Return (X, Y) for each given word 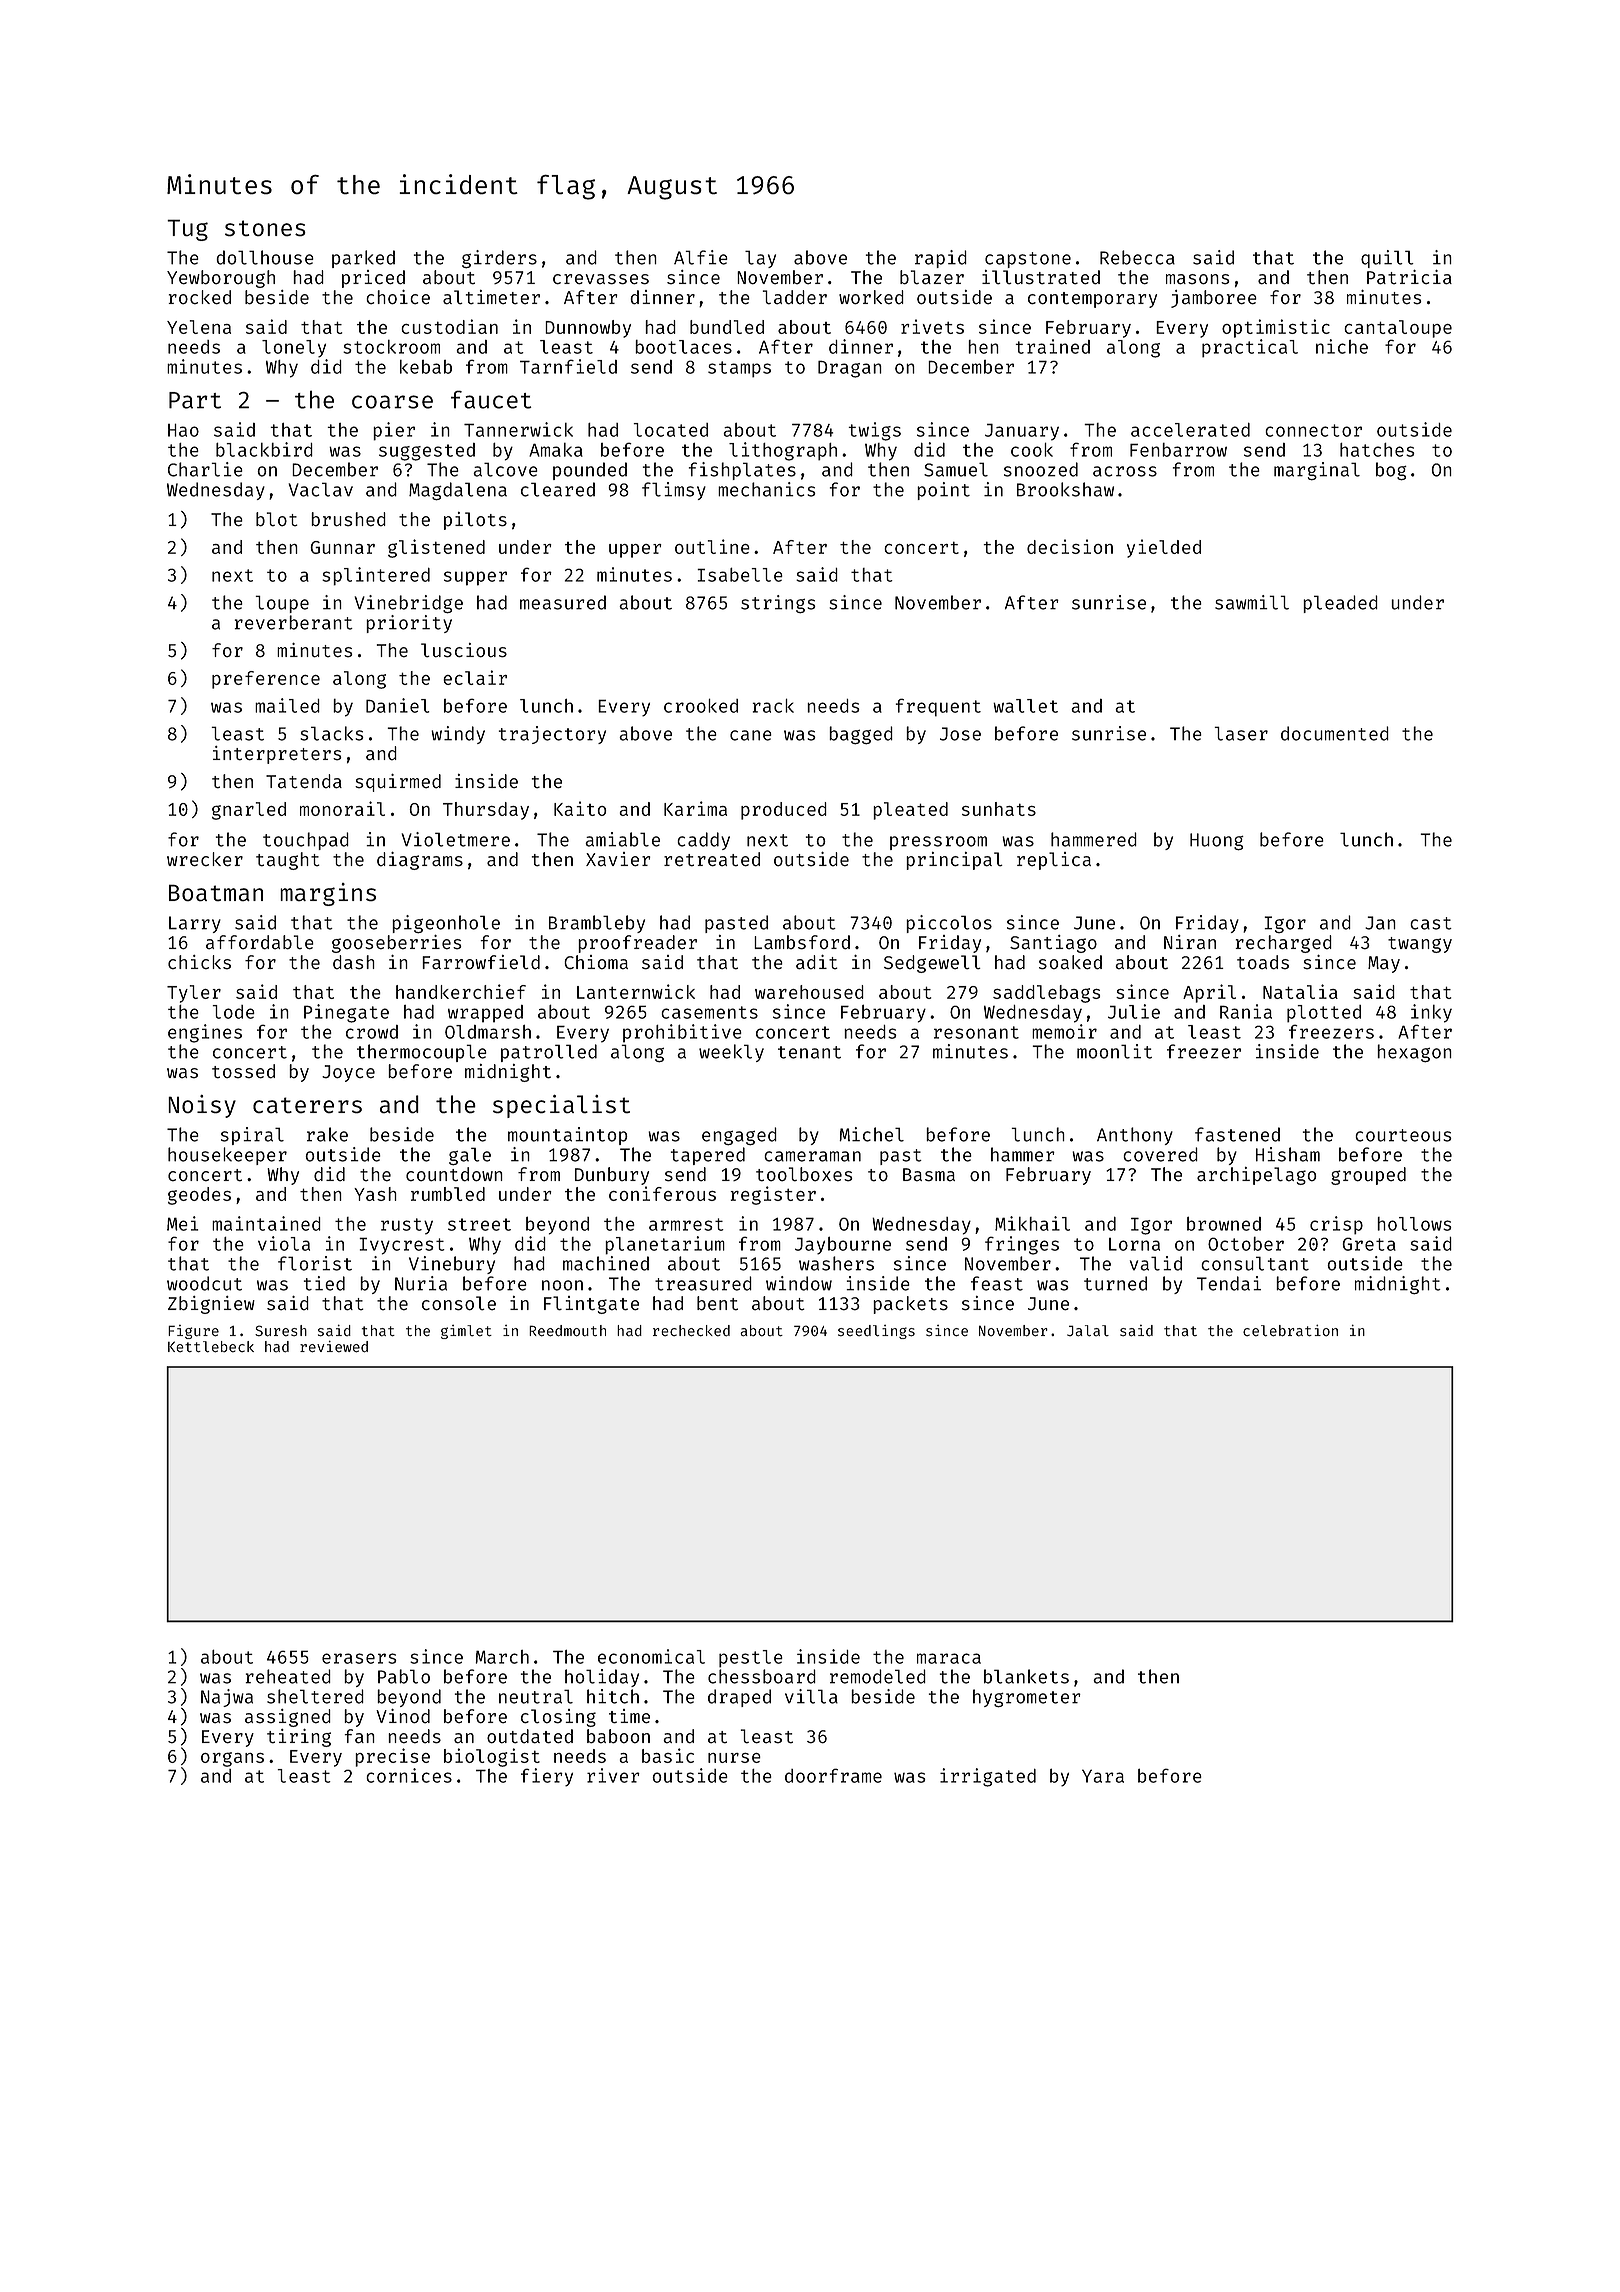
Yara (1103, 1776)
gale (470, 1156)
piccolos (949, 924)
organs (232, 1759)
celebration (1290, 1331)
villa (811, 1696)
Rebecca (1137, 257)
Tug (187, 230)
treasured (703, 1283)
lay (760, 259)
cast (1431, 923)
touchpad (306, 841)
